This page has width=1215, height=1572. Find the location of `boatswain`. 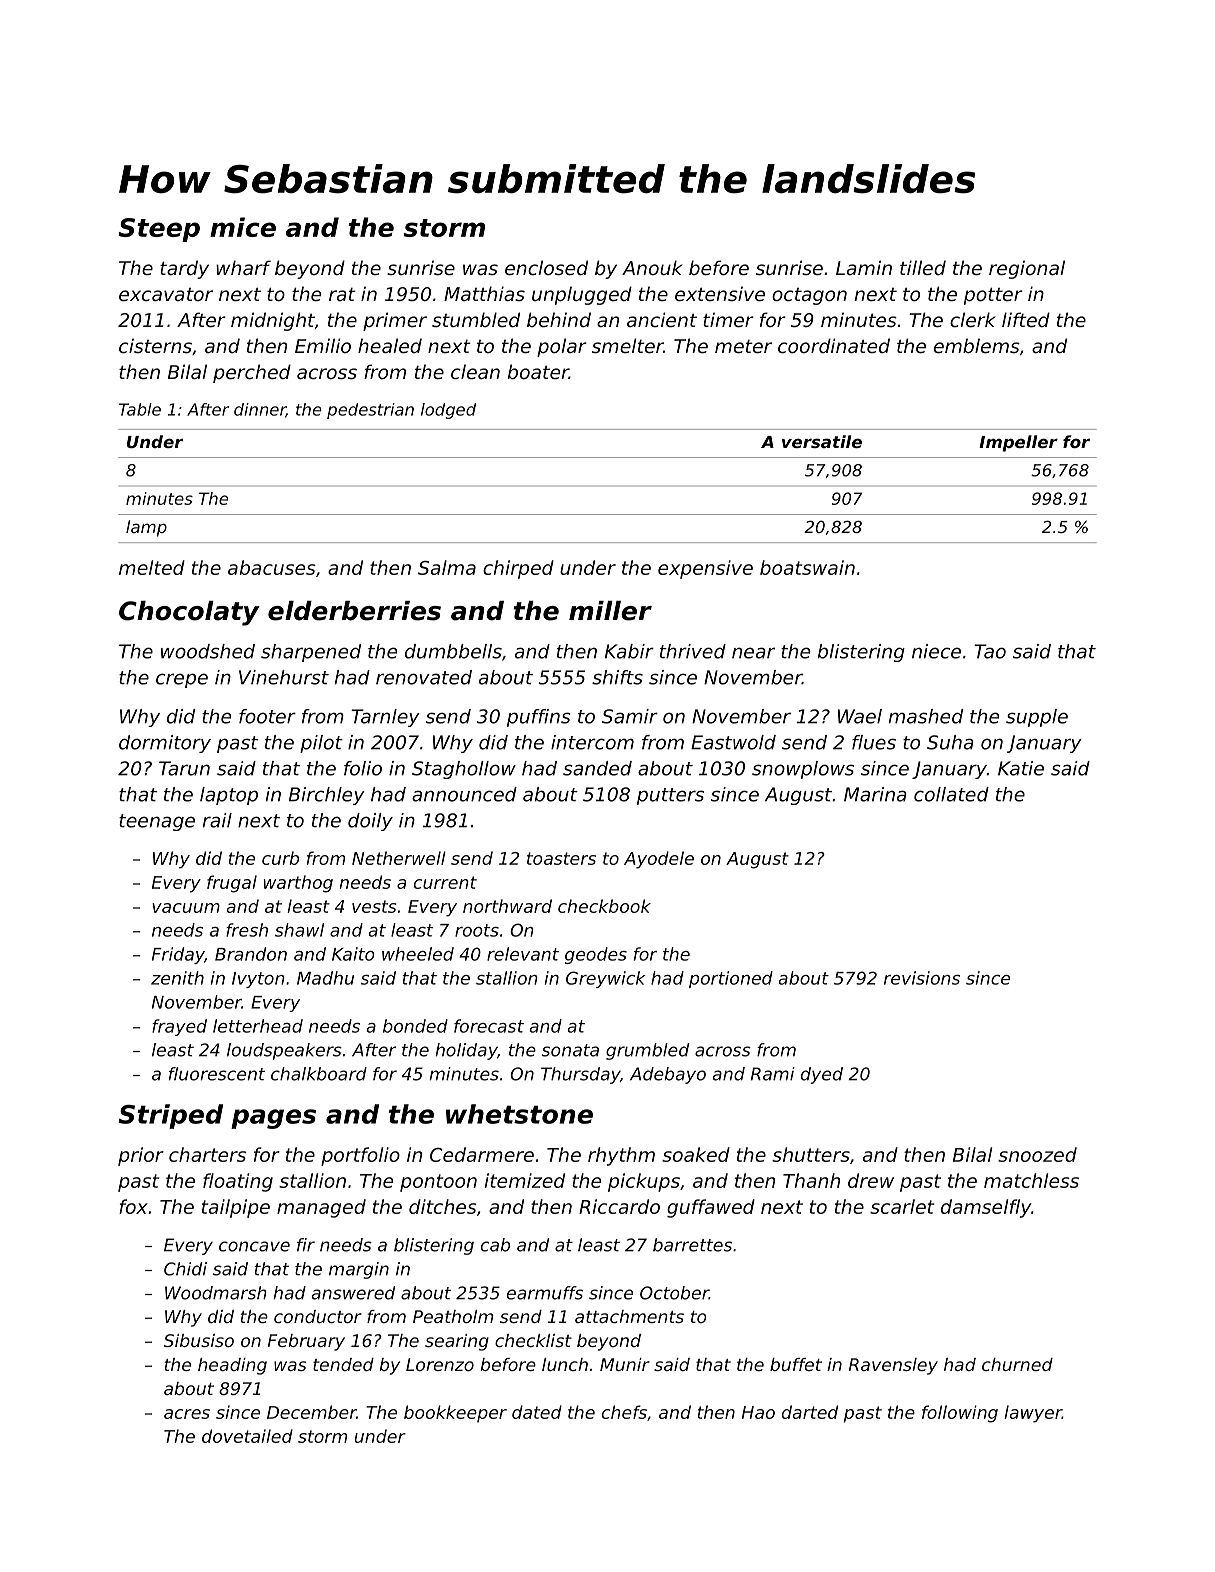

boatswain is located at coordinates (807, 567).
